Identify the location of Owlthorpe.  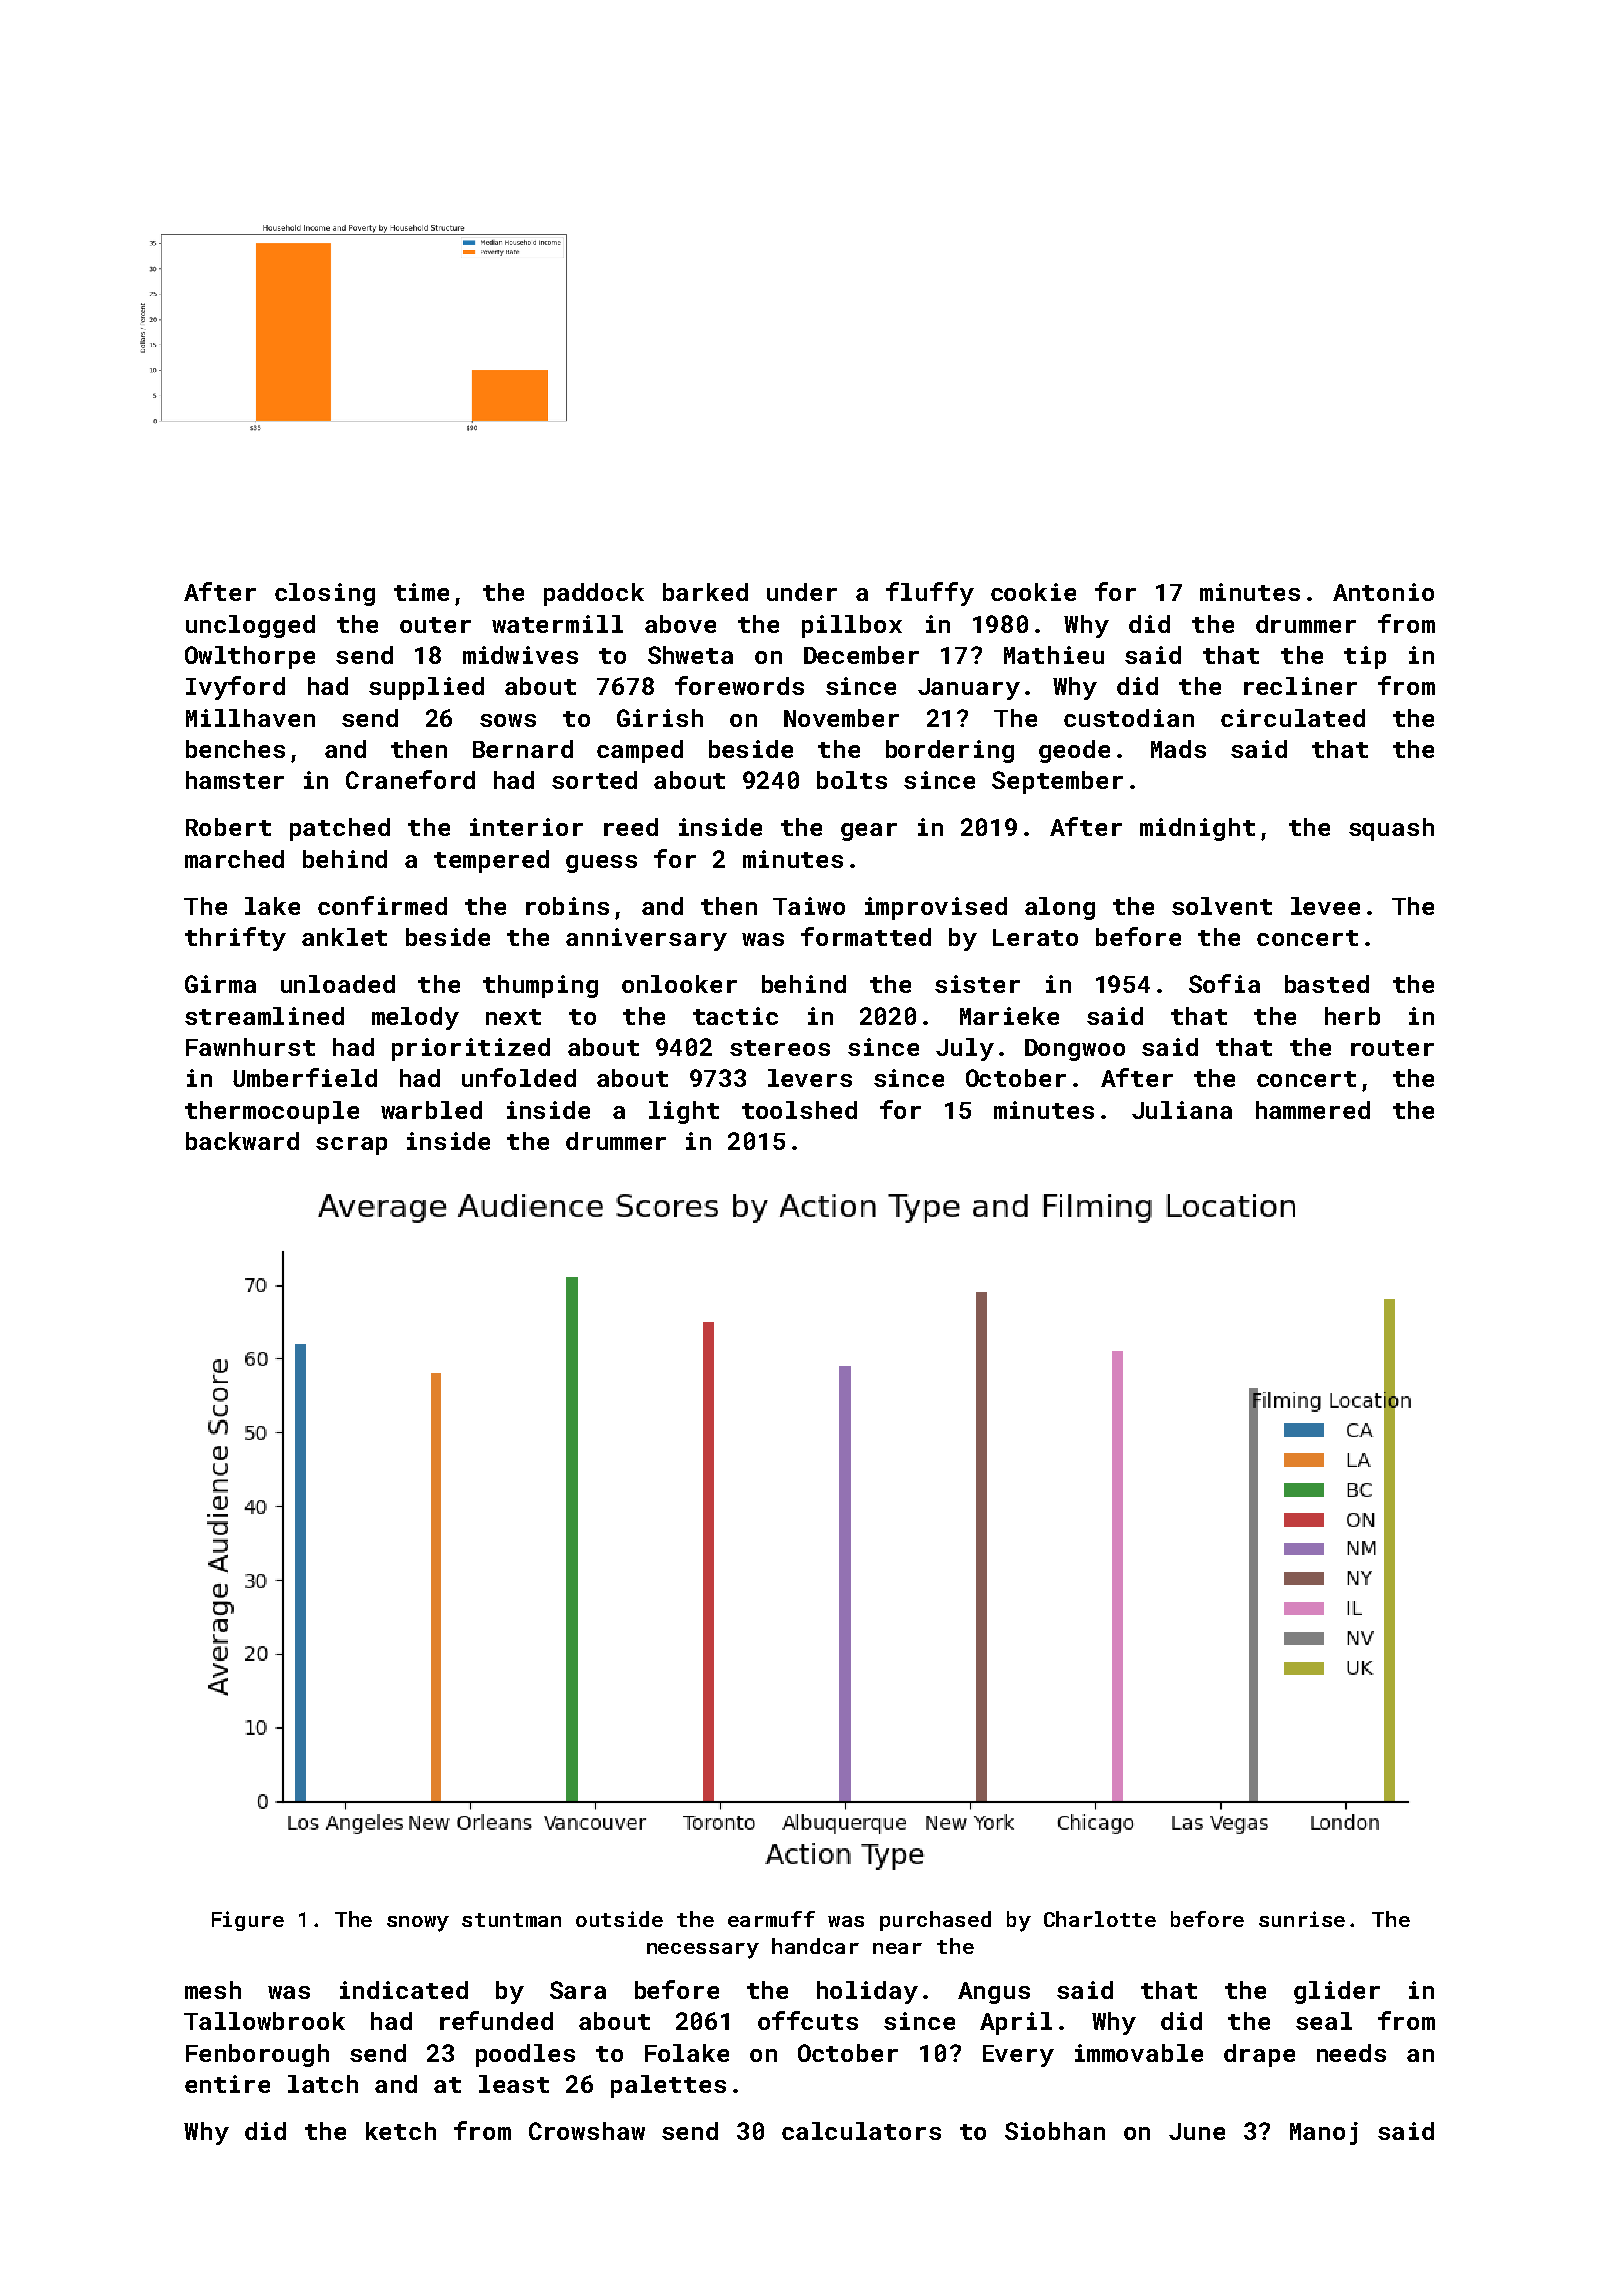
(250, 657).
